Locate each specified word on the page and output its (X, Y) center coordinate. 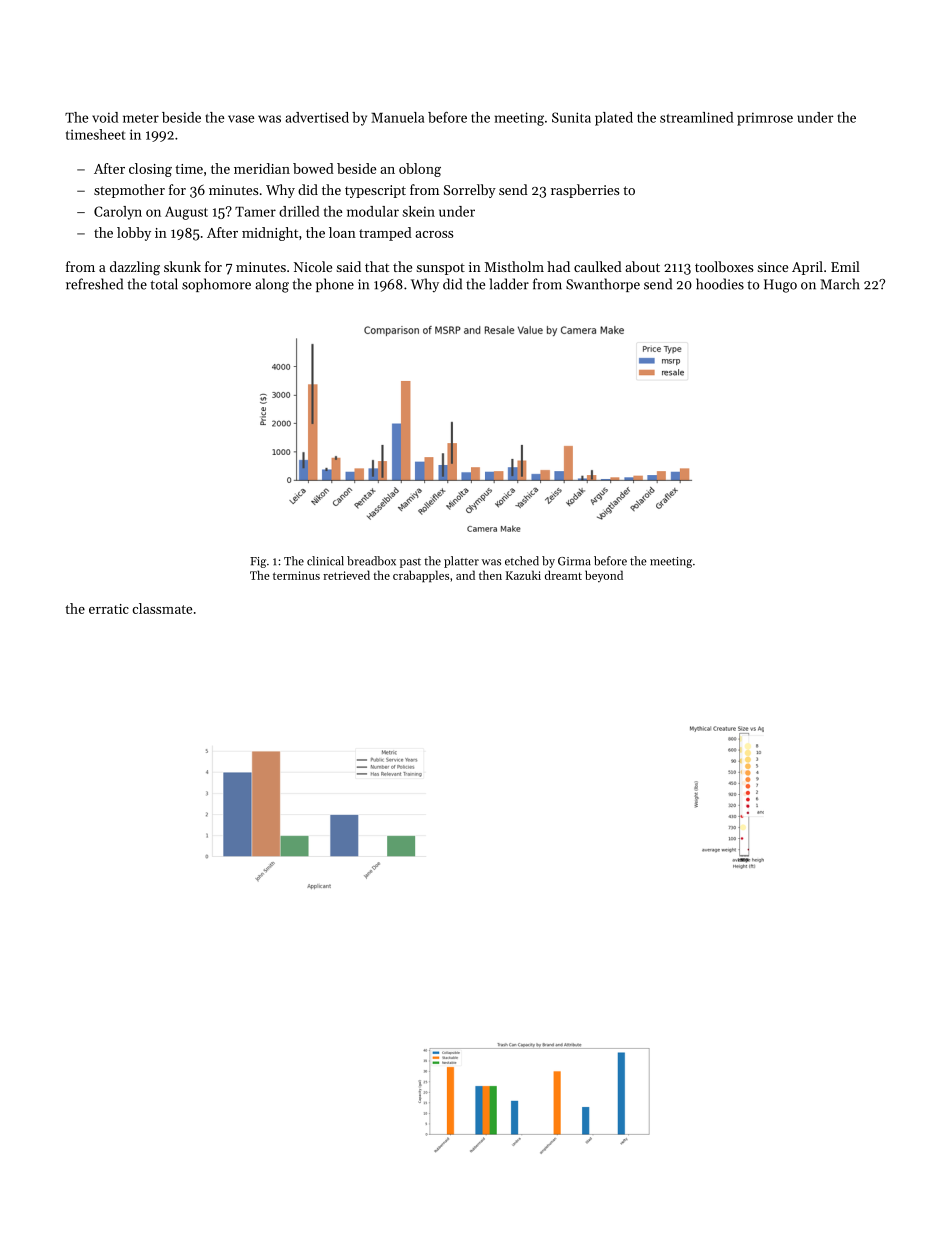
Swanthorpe (603, 285)
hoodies (720, 284)
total (164, 284)
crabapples (421, 576)
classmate (162, 608)
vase (241, 119)
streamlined (697, 117)
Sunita (571, 117)
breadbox (371, 561)
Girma (574, 561)
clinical (325, 561)
